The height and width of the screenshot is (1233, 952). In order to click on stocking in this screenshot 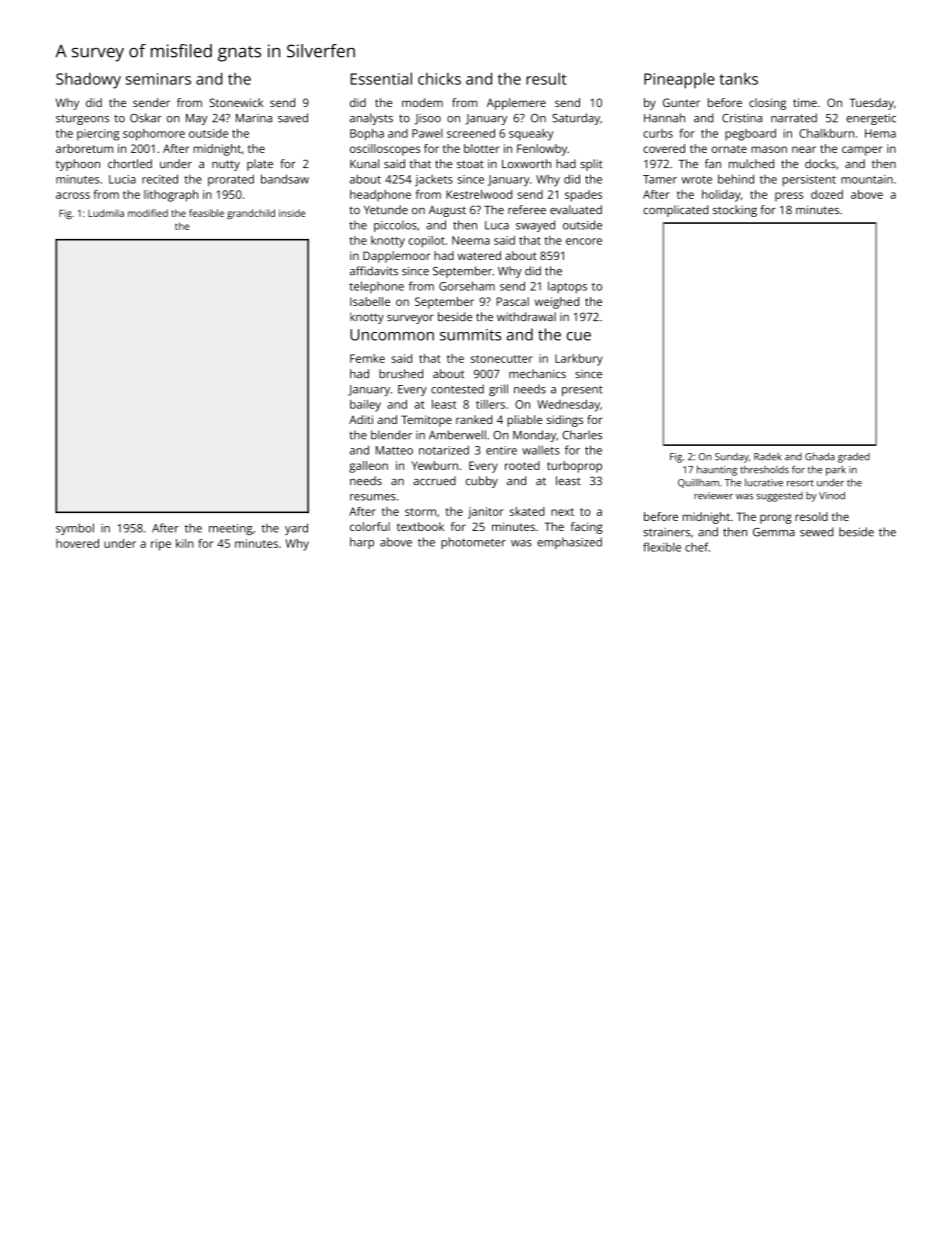, I will do `click(735, 211)`.
